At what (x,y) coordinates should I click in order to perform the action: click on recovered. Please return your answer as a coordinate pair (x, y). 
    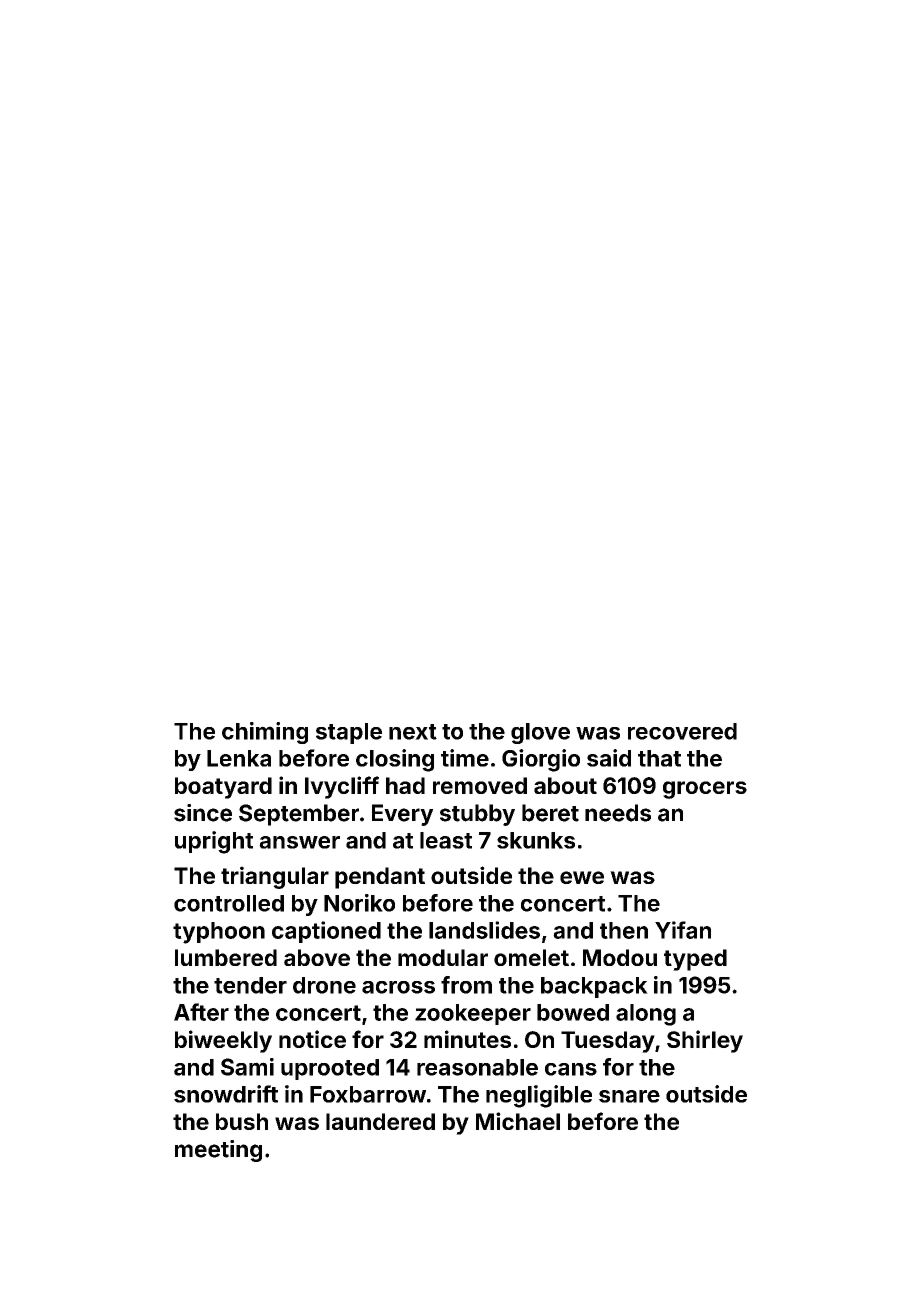
    Looking at the image, I should click on (682, 731).
